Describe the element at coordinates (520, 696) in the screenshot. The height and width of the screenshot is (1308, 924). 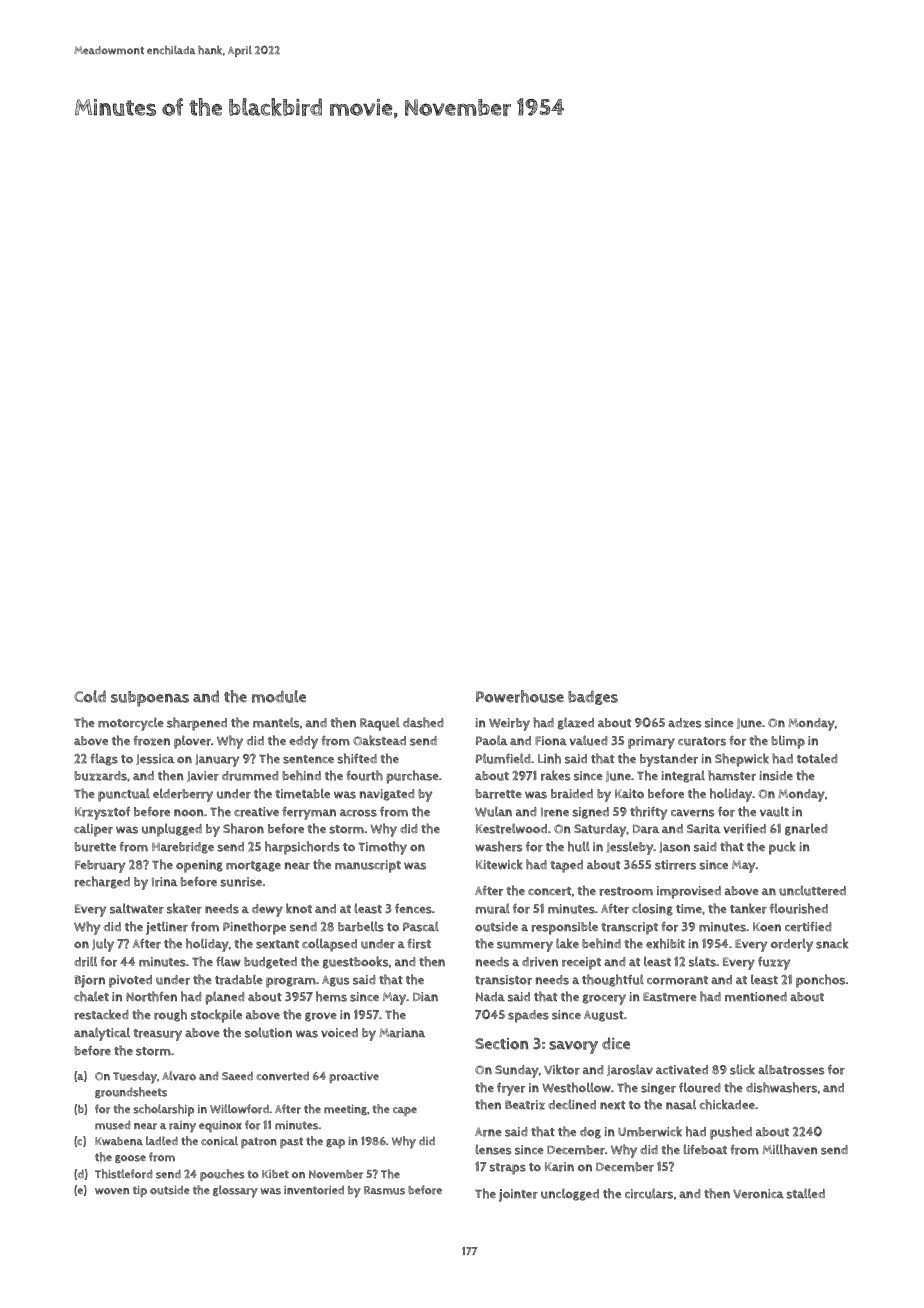
I see `Powerhouse` at that location.
